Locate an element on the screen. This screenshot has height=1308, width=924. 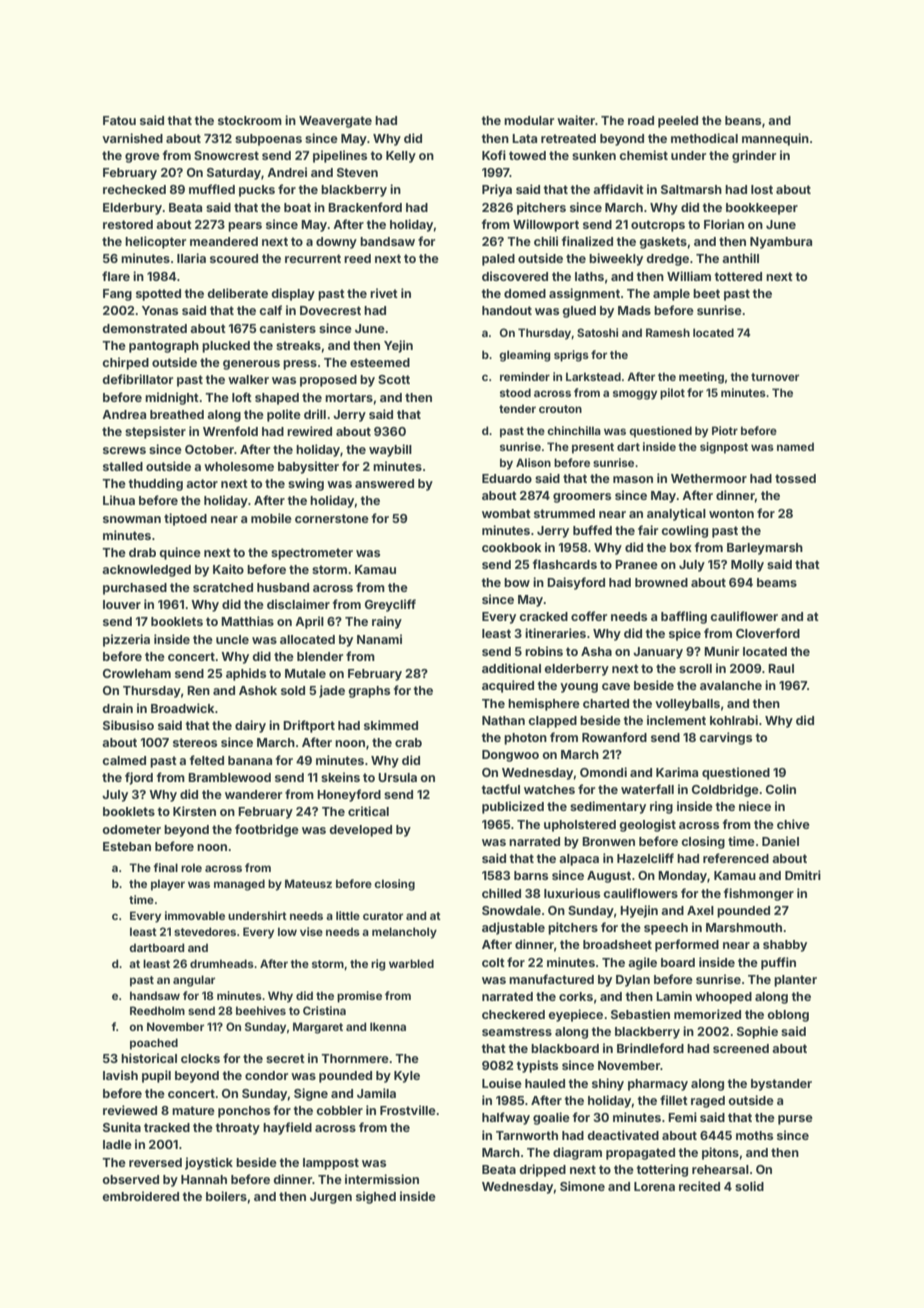
Fatou is located at coordinates (119, 120).
